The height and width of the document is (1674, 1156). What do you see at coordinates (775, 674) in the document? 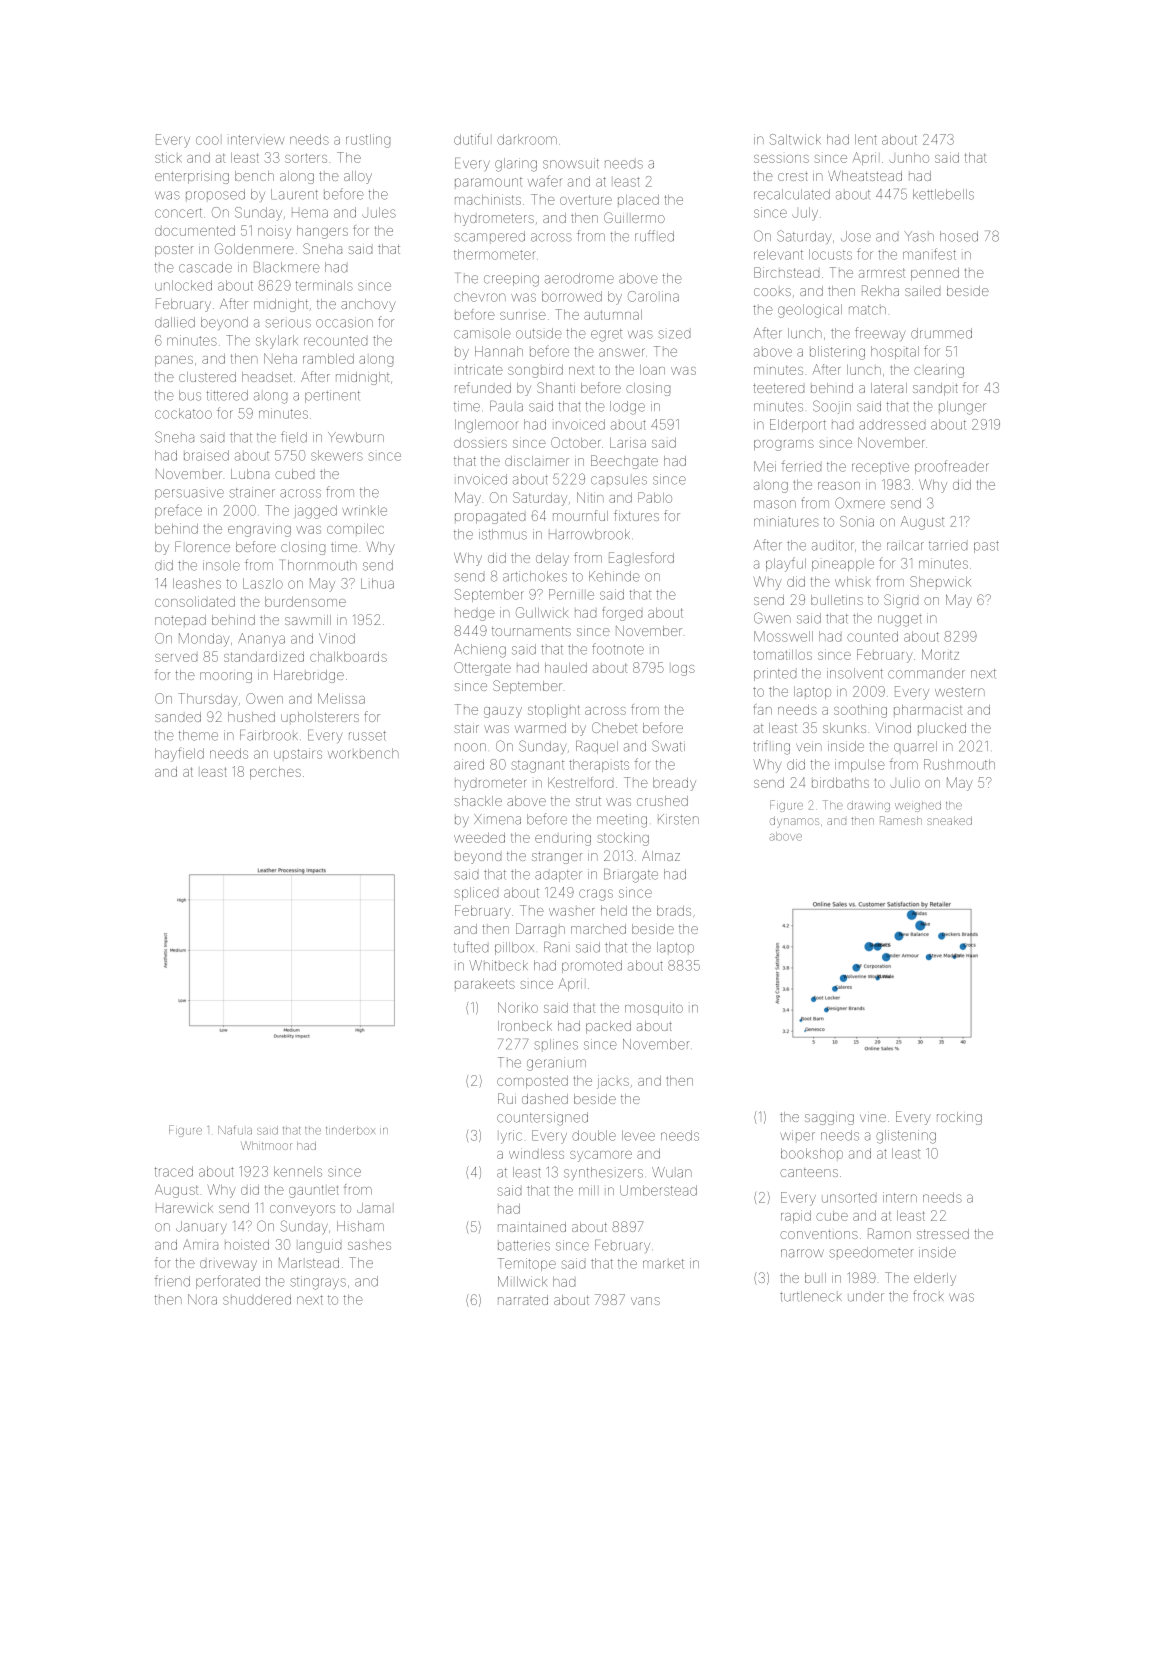
I see `printed` at bounding box center [775, 674].
